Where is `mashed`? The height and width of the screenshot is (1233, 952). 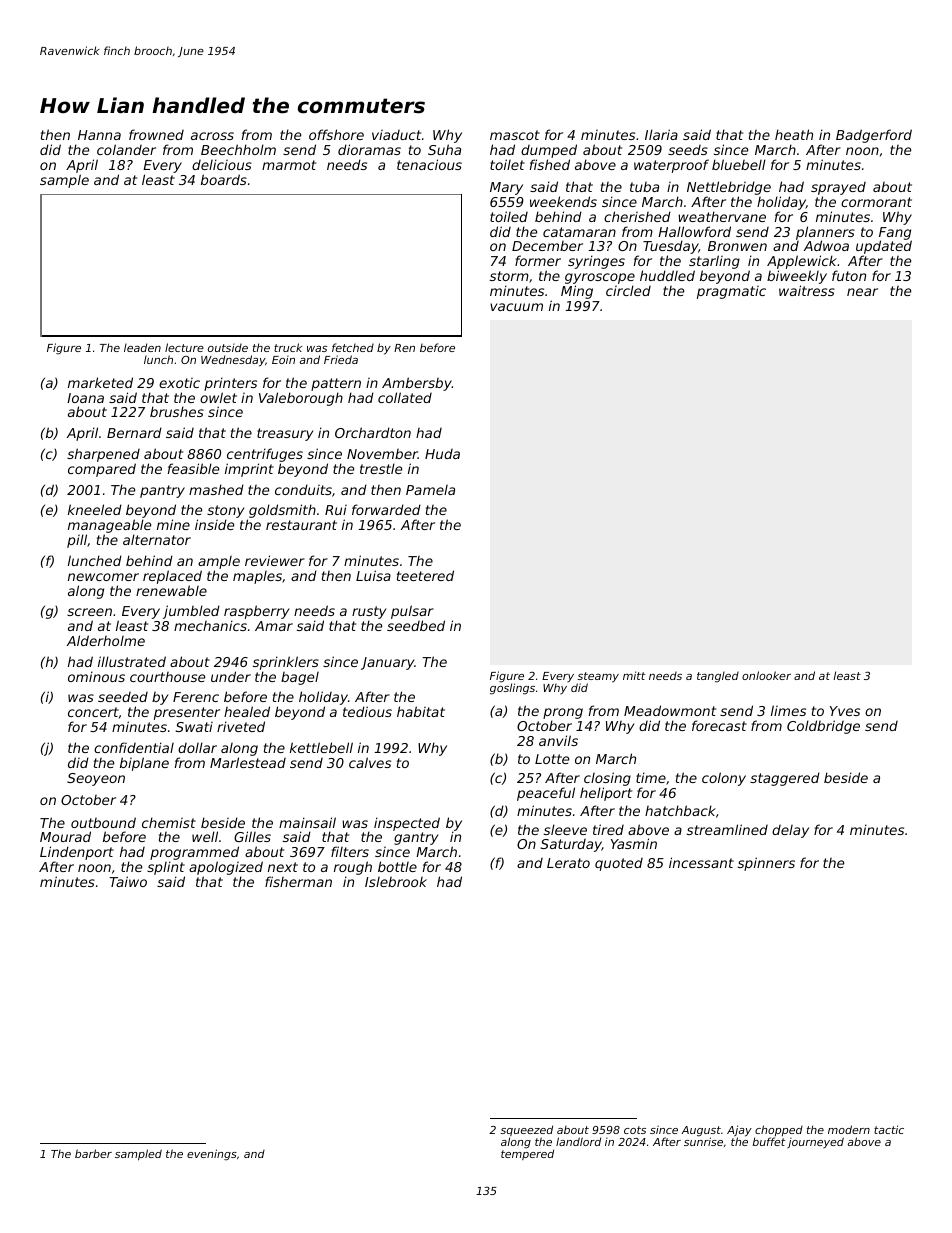
mashed is located at coordinates (216, 489).
